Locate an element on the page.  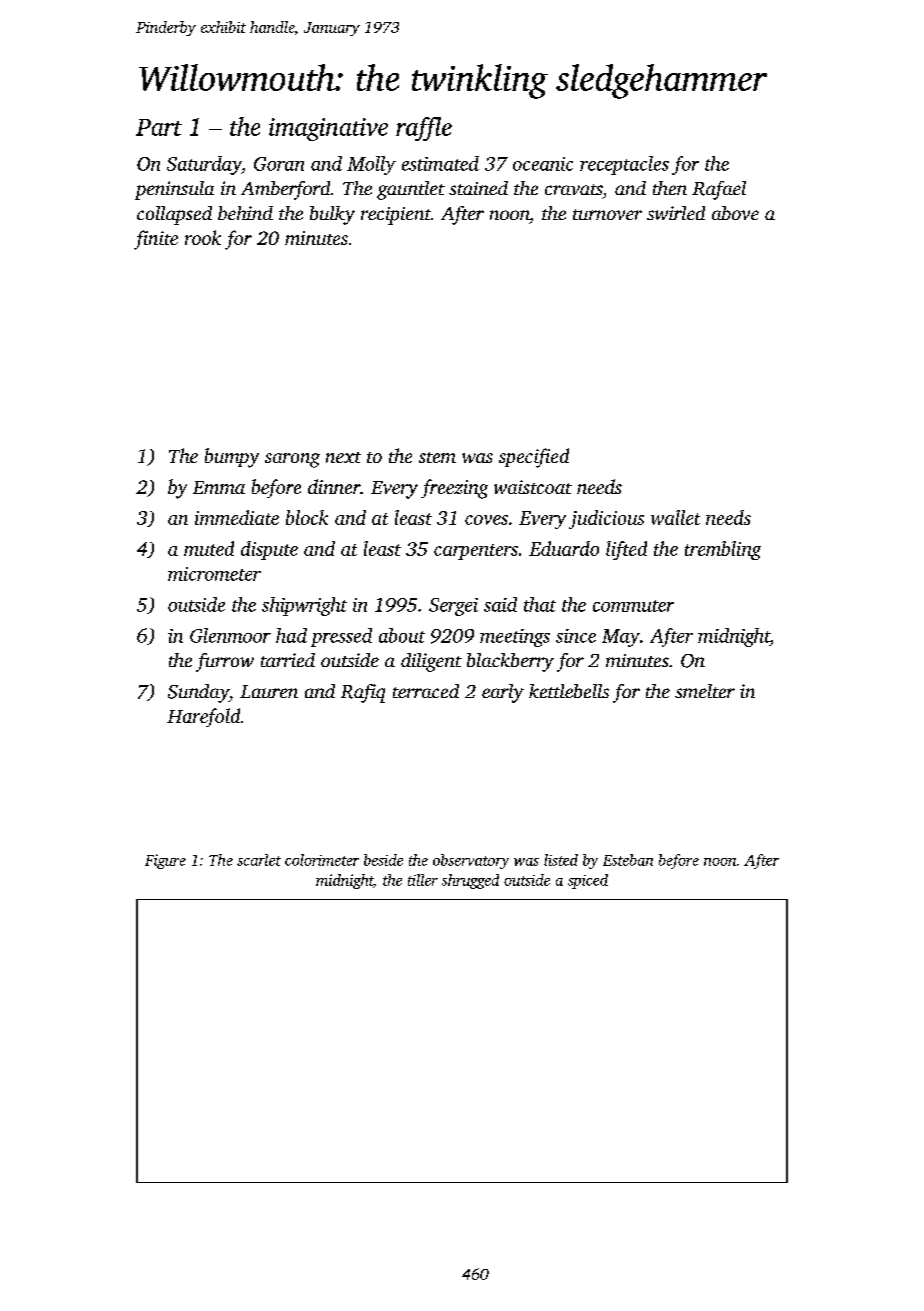
scarlet is located at coordinates (259, 860).
